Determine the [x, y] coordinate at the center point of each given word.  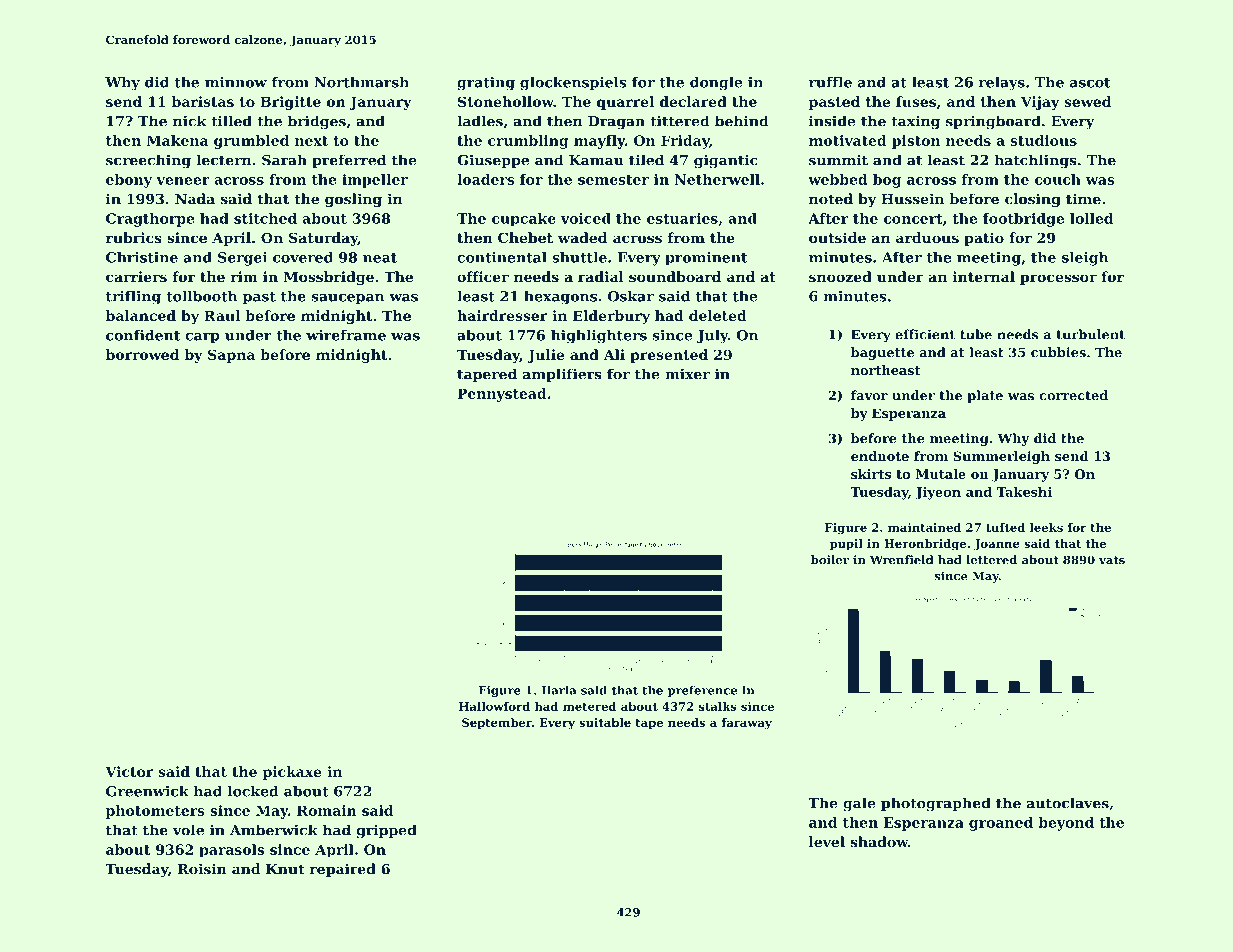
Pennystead [502, 395]
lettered [991, 560]
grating [486, 84]
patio [984, 239]
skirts [871, 474]
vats [1112, 560]
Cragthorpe [150, 220]
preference [702, 691]
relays [1002, 83]
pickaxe [292, 773]
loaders [485, 179]
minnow [236, 82]
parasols [231, 851]
